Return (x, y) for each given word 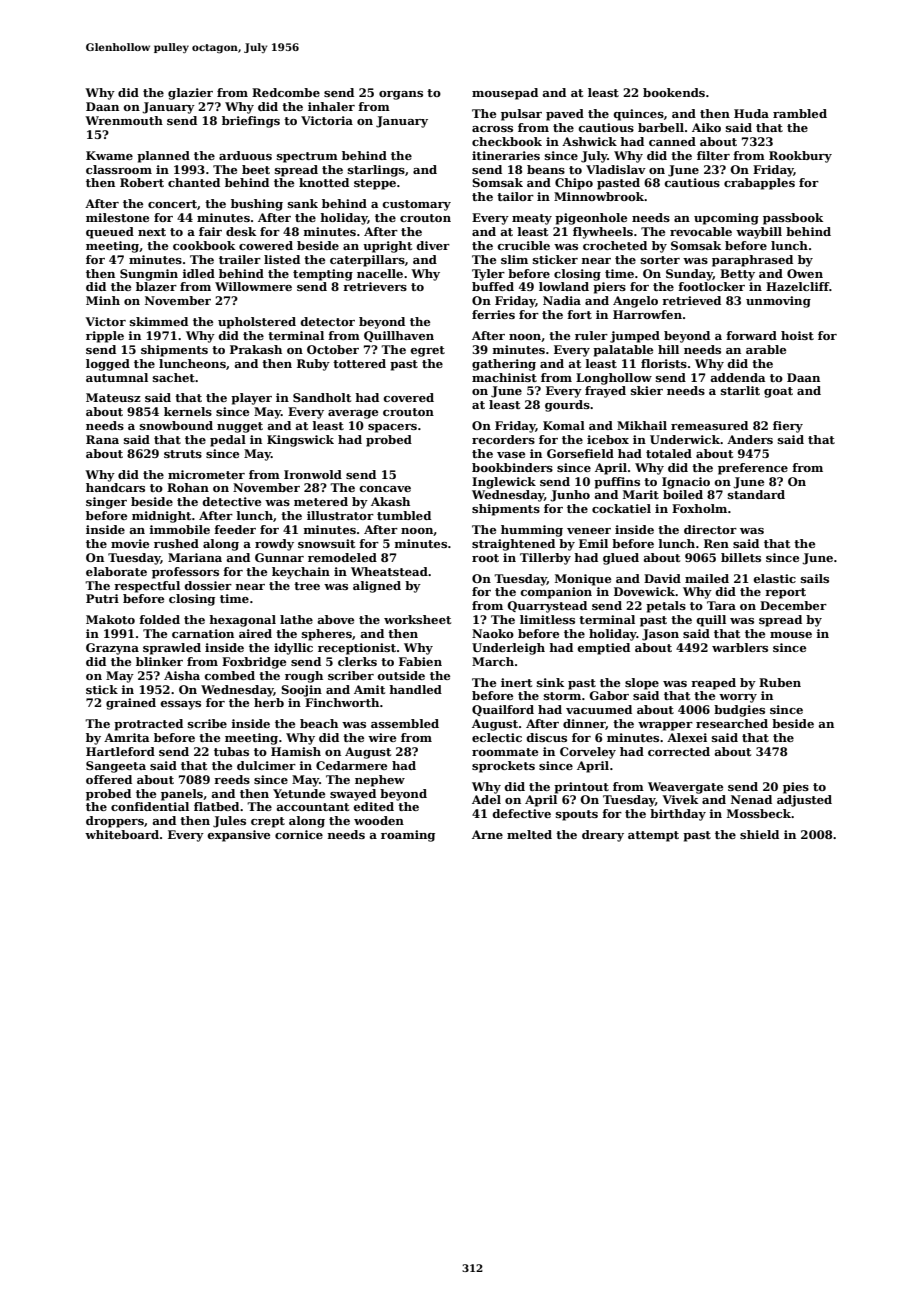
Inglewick (504, 483)
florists (664, 363)
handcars (115, 487)
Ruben (780, 682)
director (710, 529)
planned (163, 157)
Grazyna (112, 649)
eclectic (497, 737)
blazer (156, 286)
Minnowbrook (599, 196)
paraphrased (752, 261)
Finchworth (342, 702)
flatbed (216, 806)
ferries (493, 314)
